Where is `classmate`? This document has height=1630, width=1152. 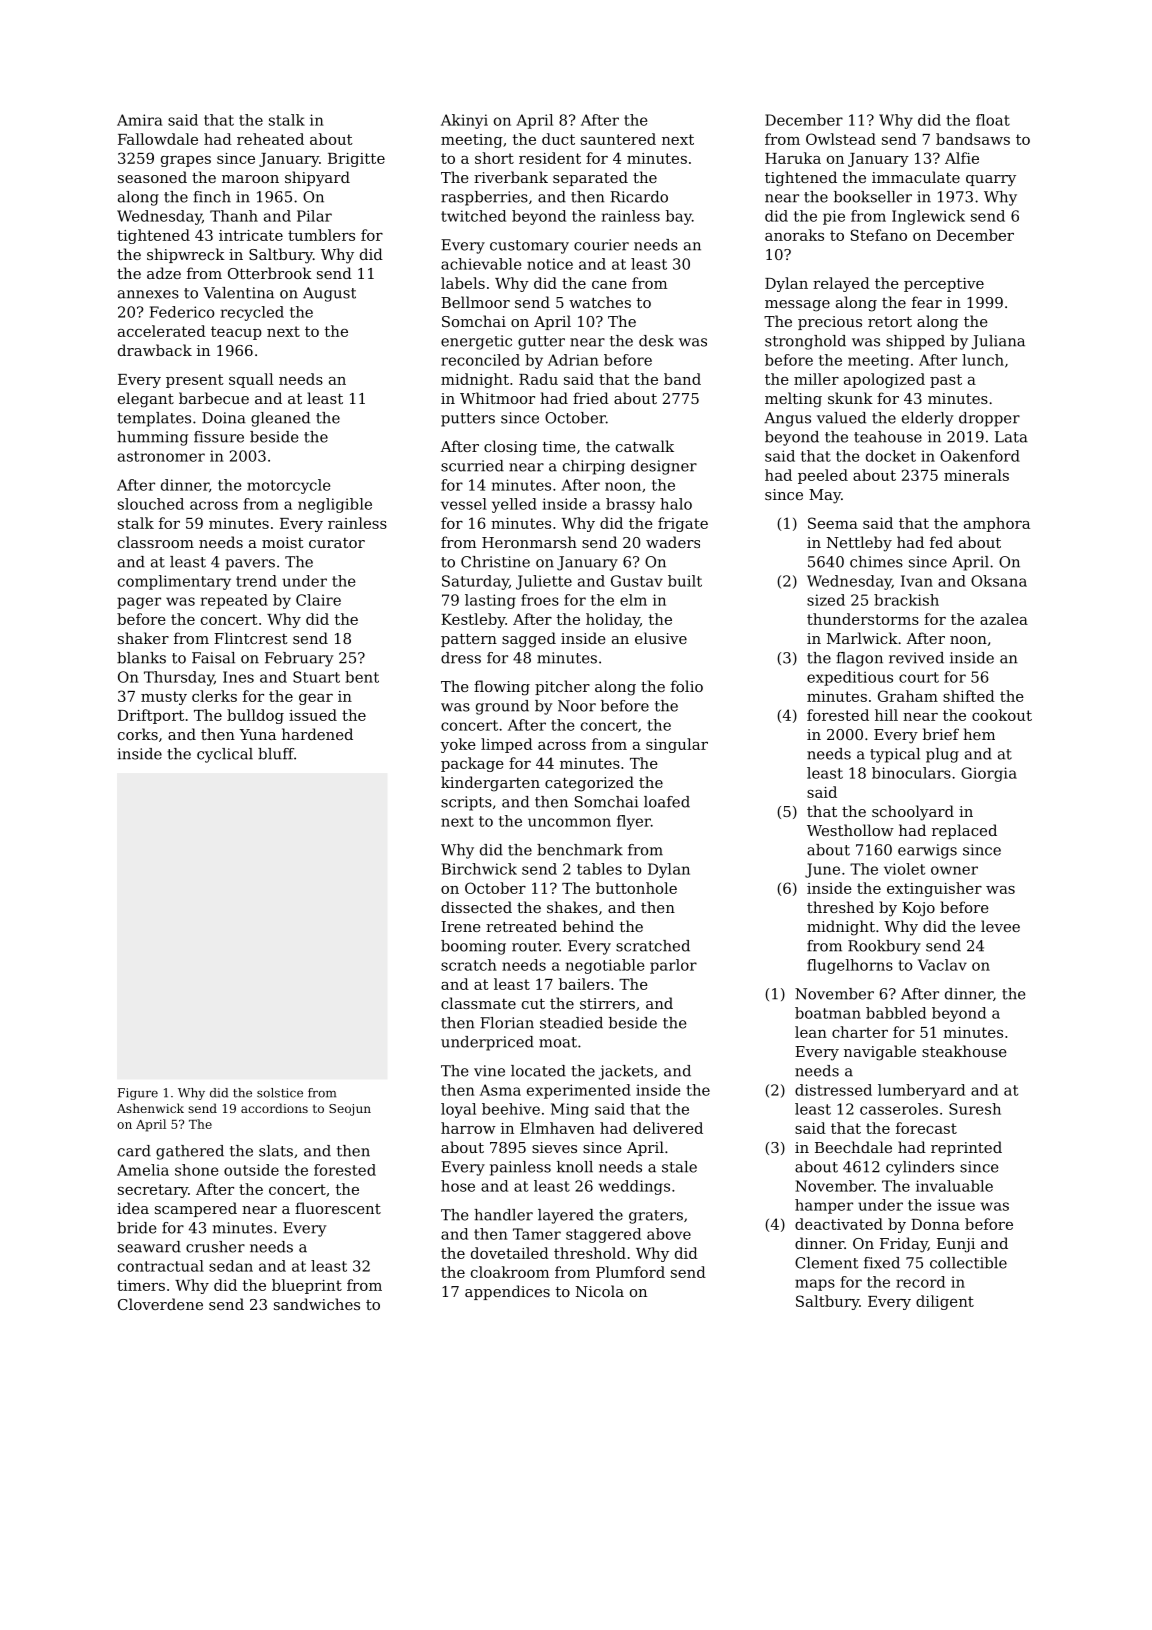
classmate is located at coordinates (478, 1003).
